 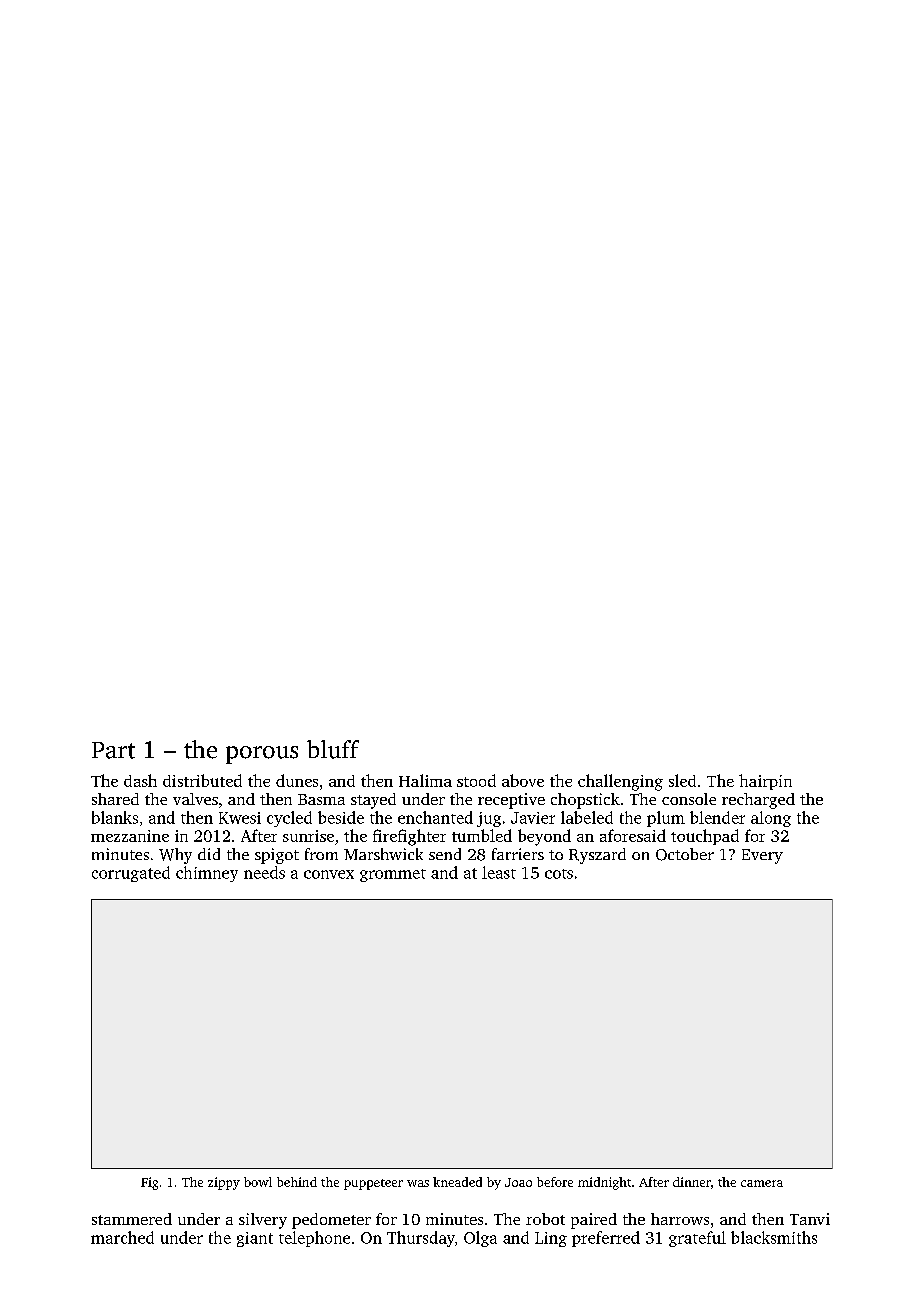 What do you see at coordinates (224, 1183) in the screenshot?
I see `zippy` at bounding box center [224, 1183].
